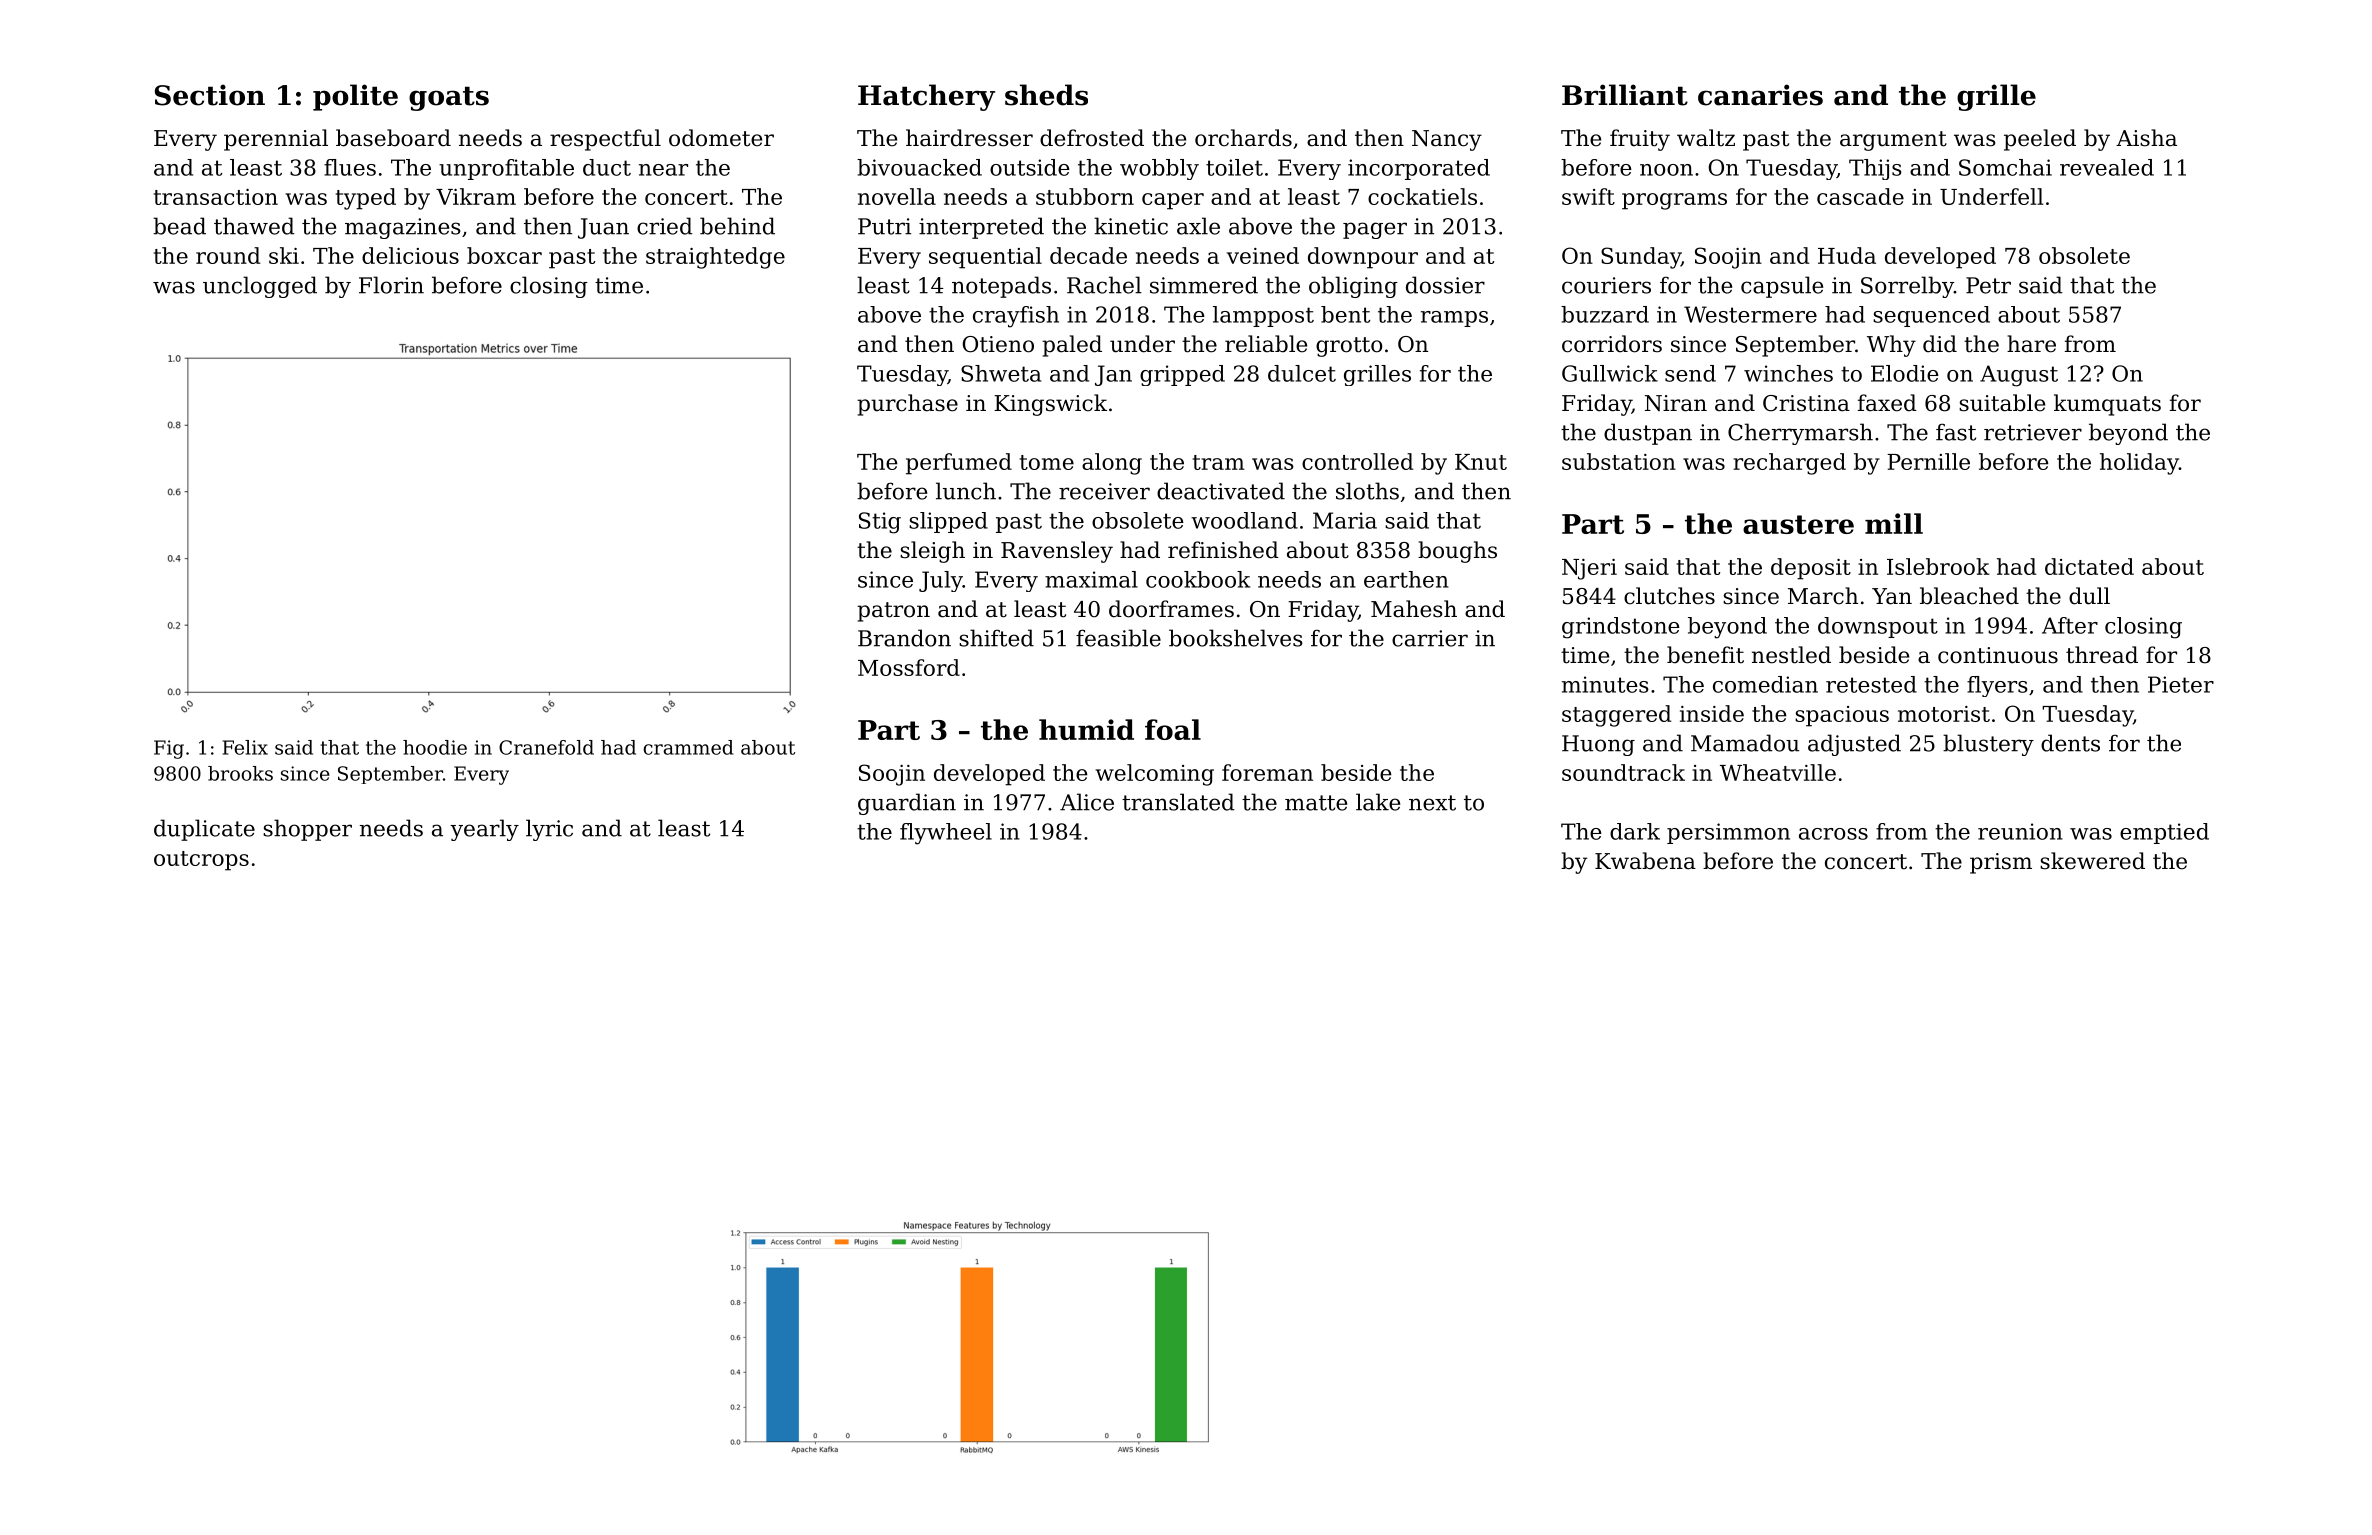 This screenshot has height=1535, width=2372. I want to click on hare, so click(2031, 344).
